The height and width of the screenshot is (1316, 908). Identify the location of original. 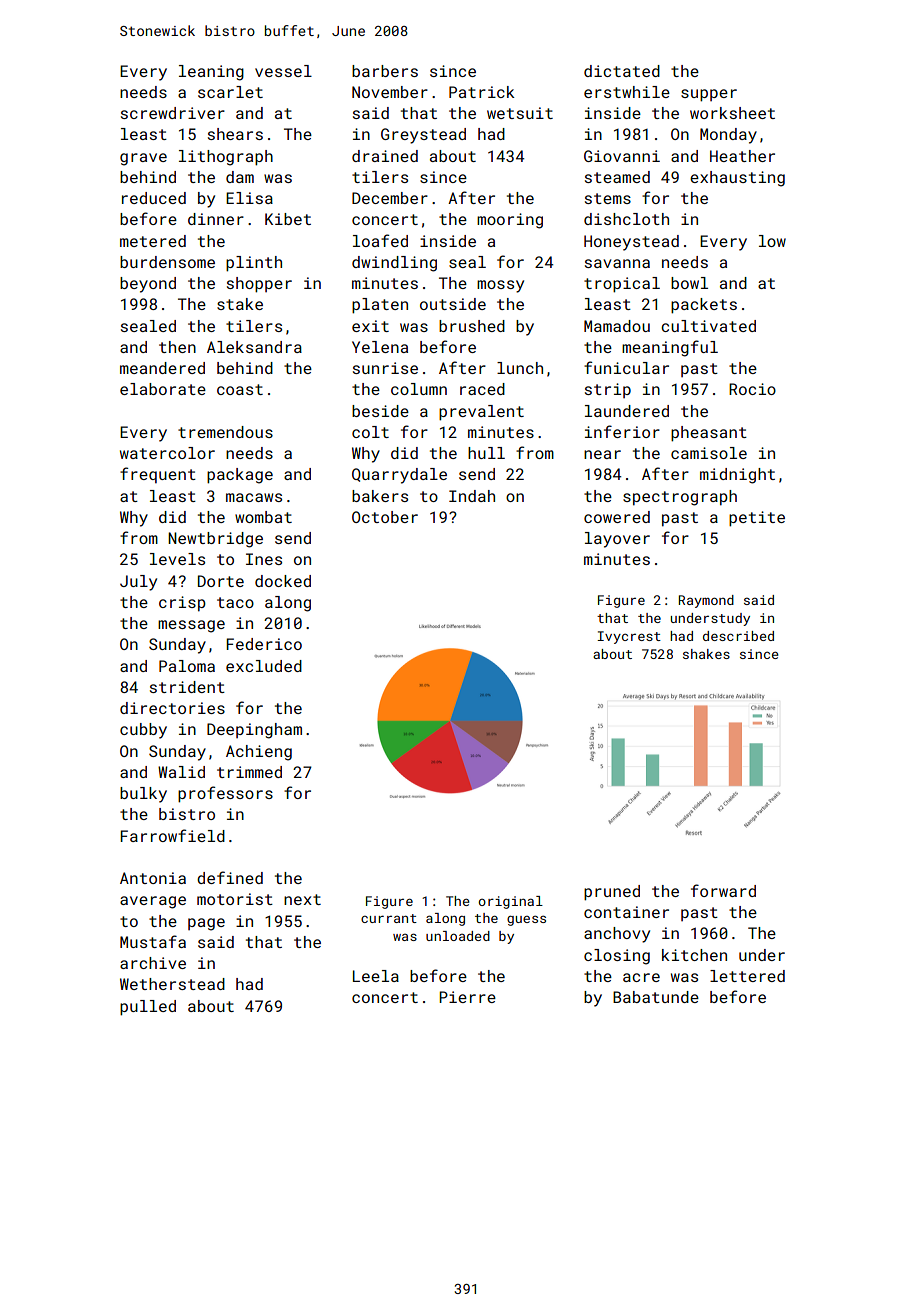
(510, 902).
